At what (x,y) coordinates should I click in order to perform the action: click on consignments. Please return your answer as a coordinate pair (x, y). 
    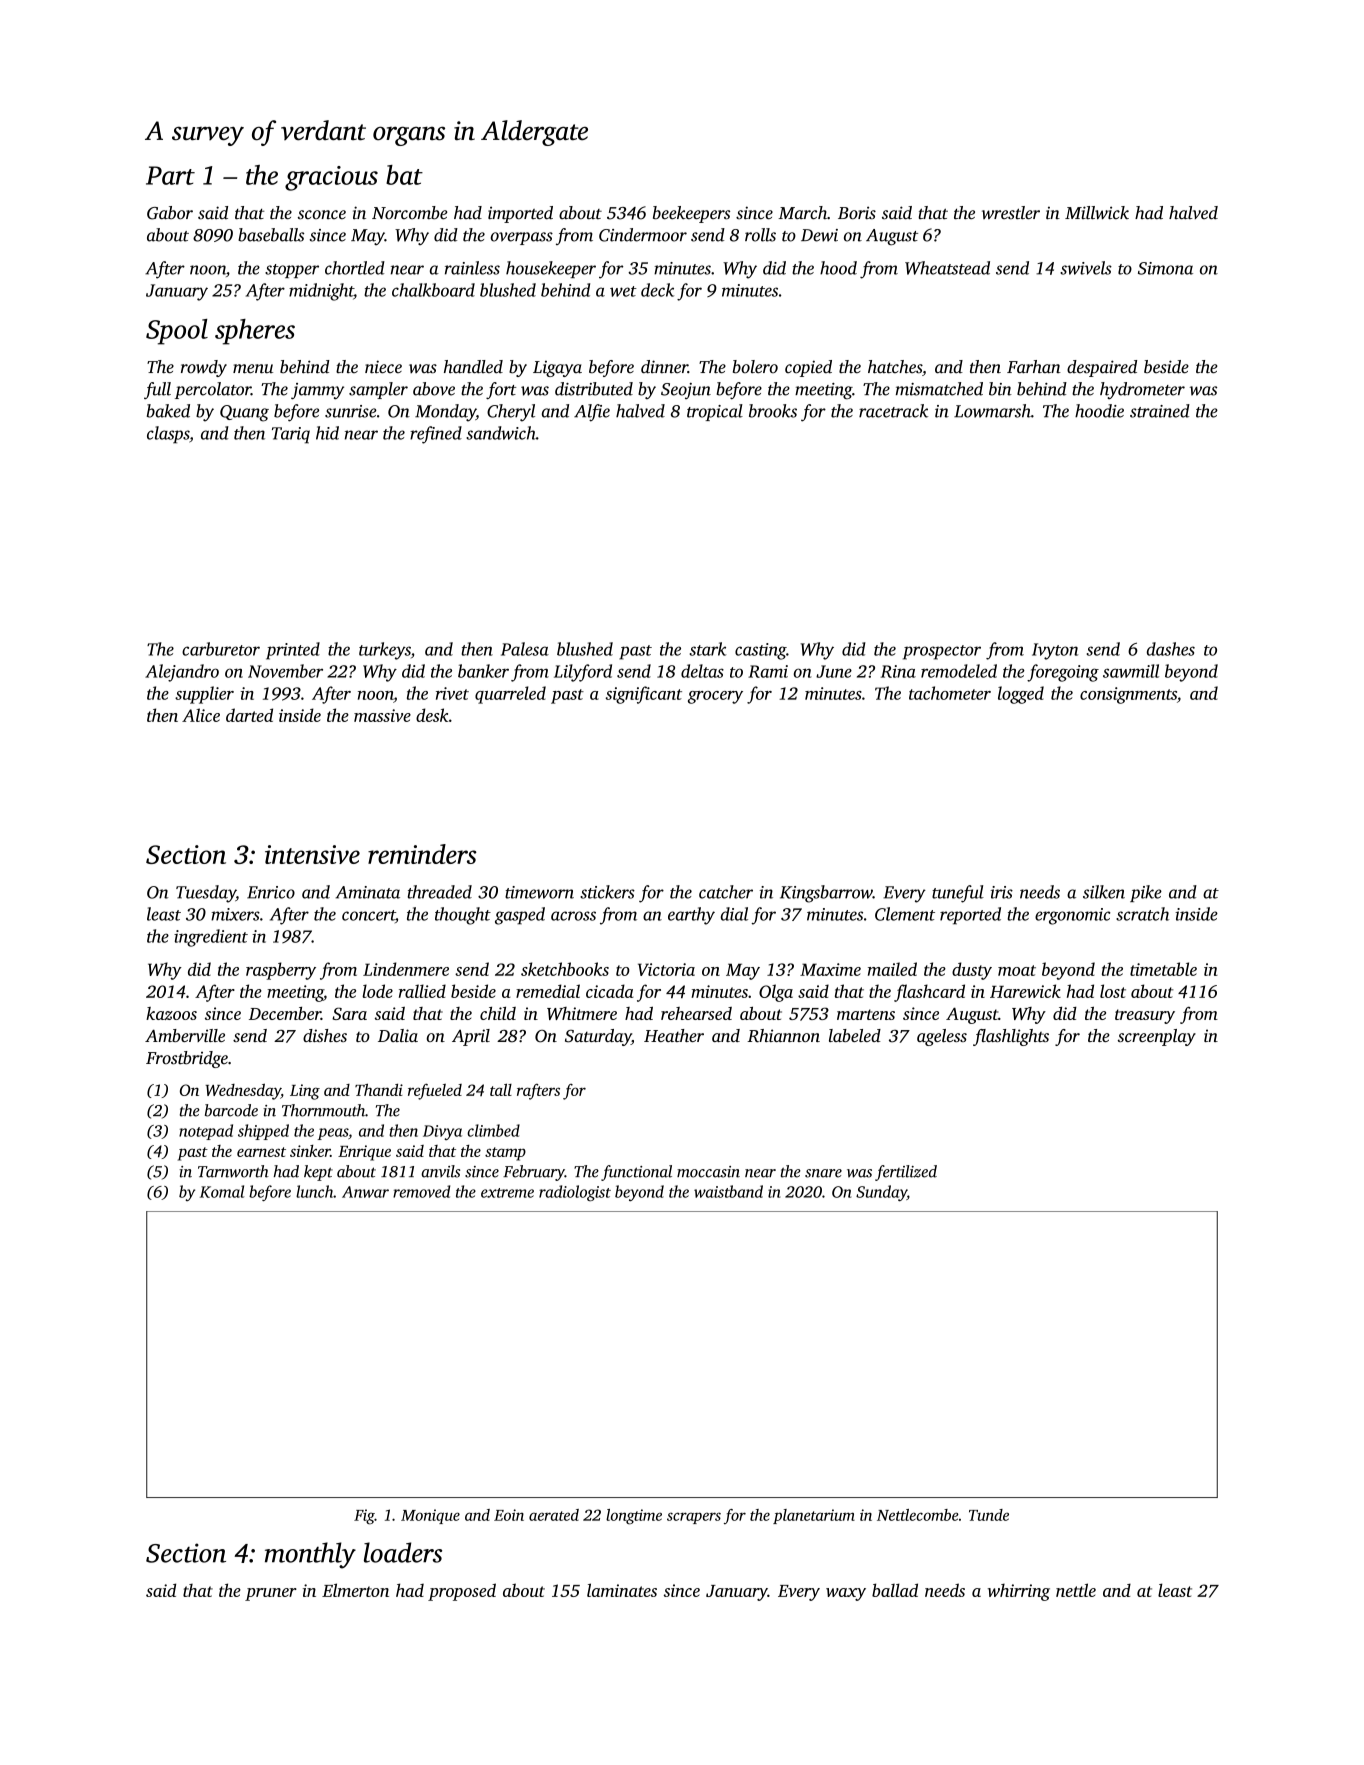
    Looking at the image, I should click on (1128, 695).
